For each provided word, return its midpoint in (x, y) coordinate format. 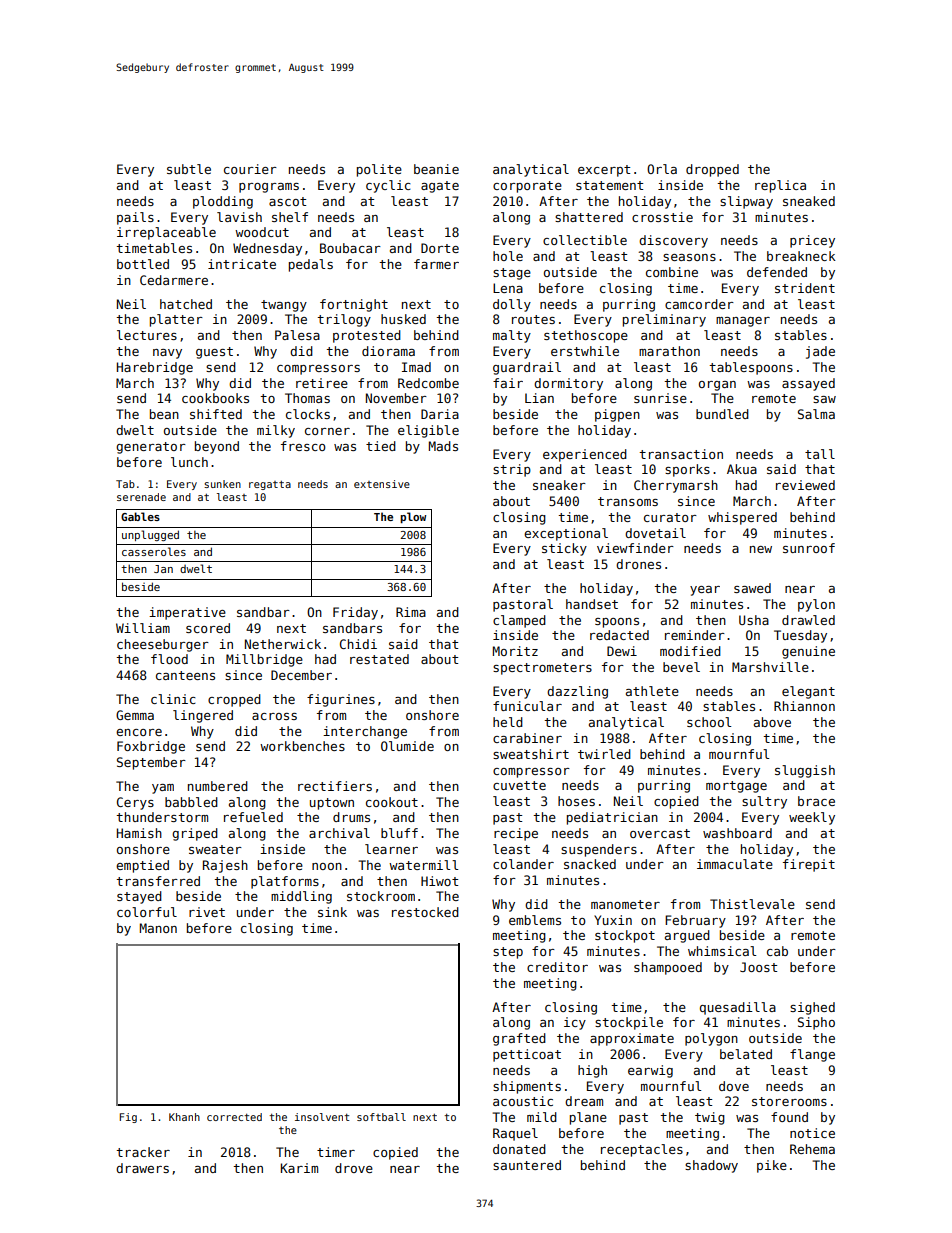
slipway (746, 202)
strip (512, 470)
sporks (687, 470)
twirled (604, 754)
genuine (808, 652)
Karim (299, 1168)
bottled (143, 264)
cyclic (388, 186)
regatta (270, 485)
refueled (253, 817)
